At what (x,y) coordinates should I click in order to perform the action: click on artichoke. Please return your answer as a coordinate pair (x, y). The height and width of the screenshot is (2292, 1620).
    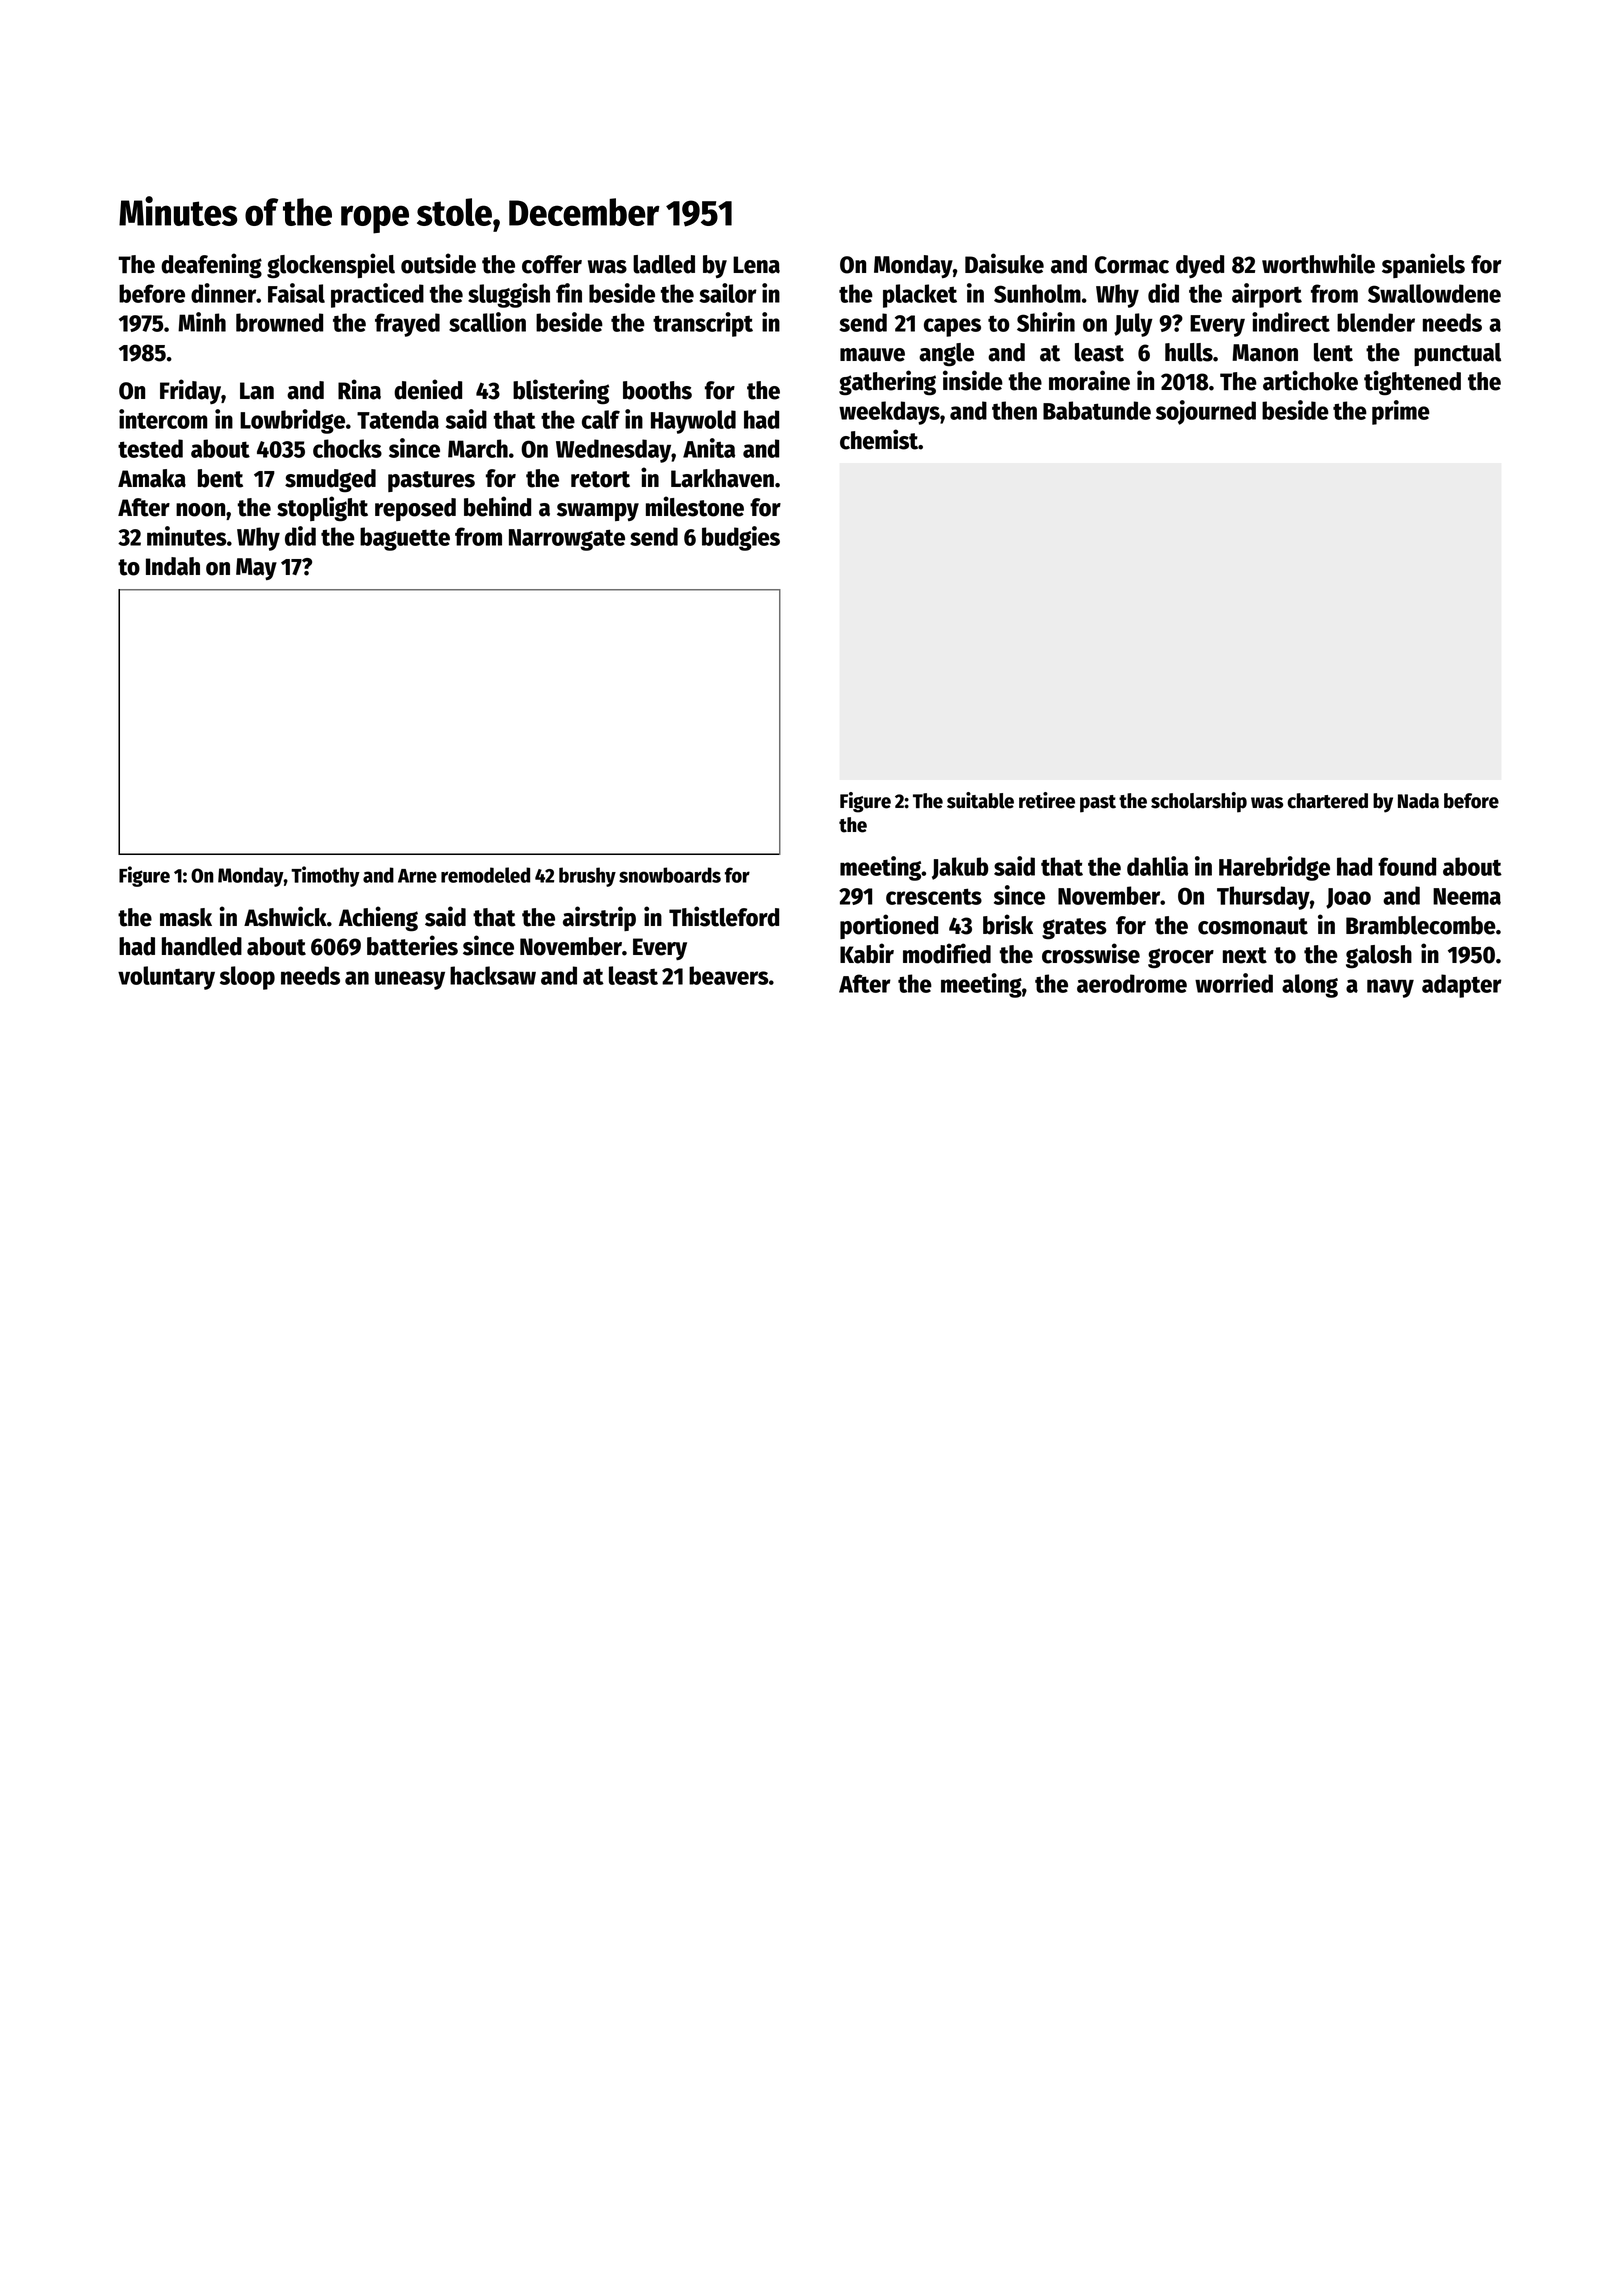
    Looking at the image, I should click on (1310, 380).
